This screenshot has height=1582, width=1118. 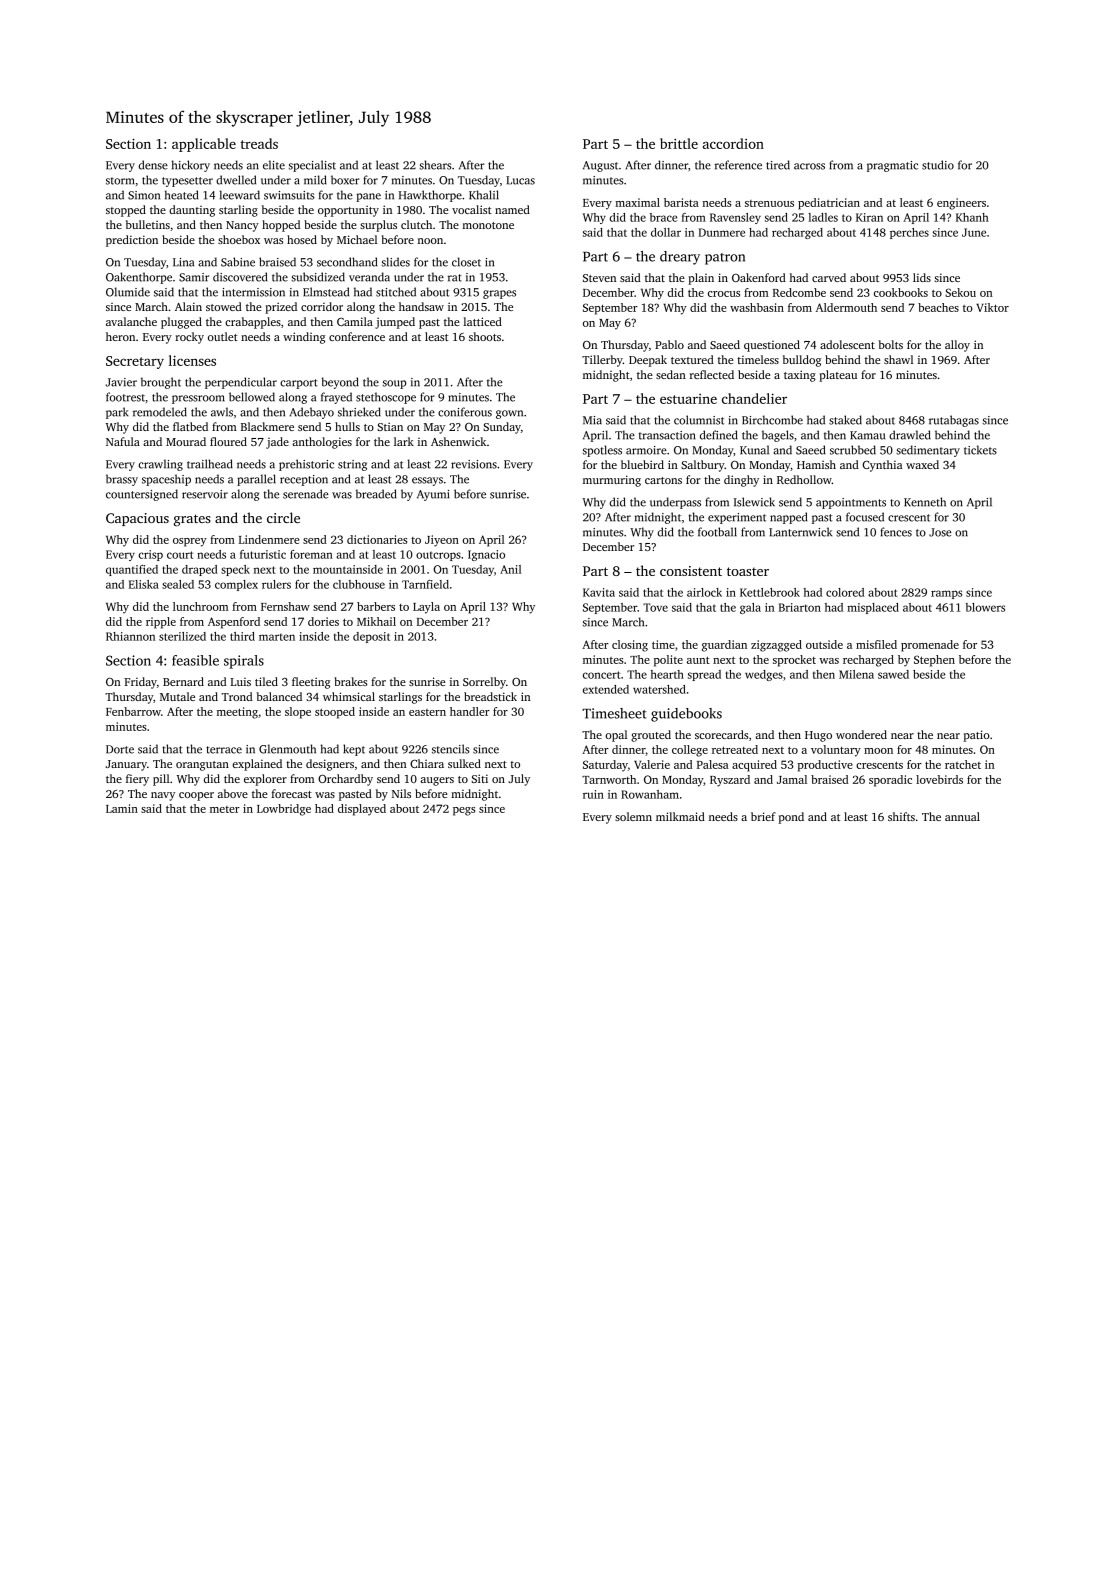 What do you see at coordinates (961, 204) in the screenshot?
I see `engineers` at bounding box center [961, 204].
